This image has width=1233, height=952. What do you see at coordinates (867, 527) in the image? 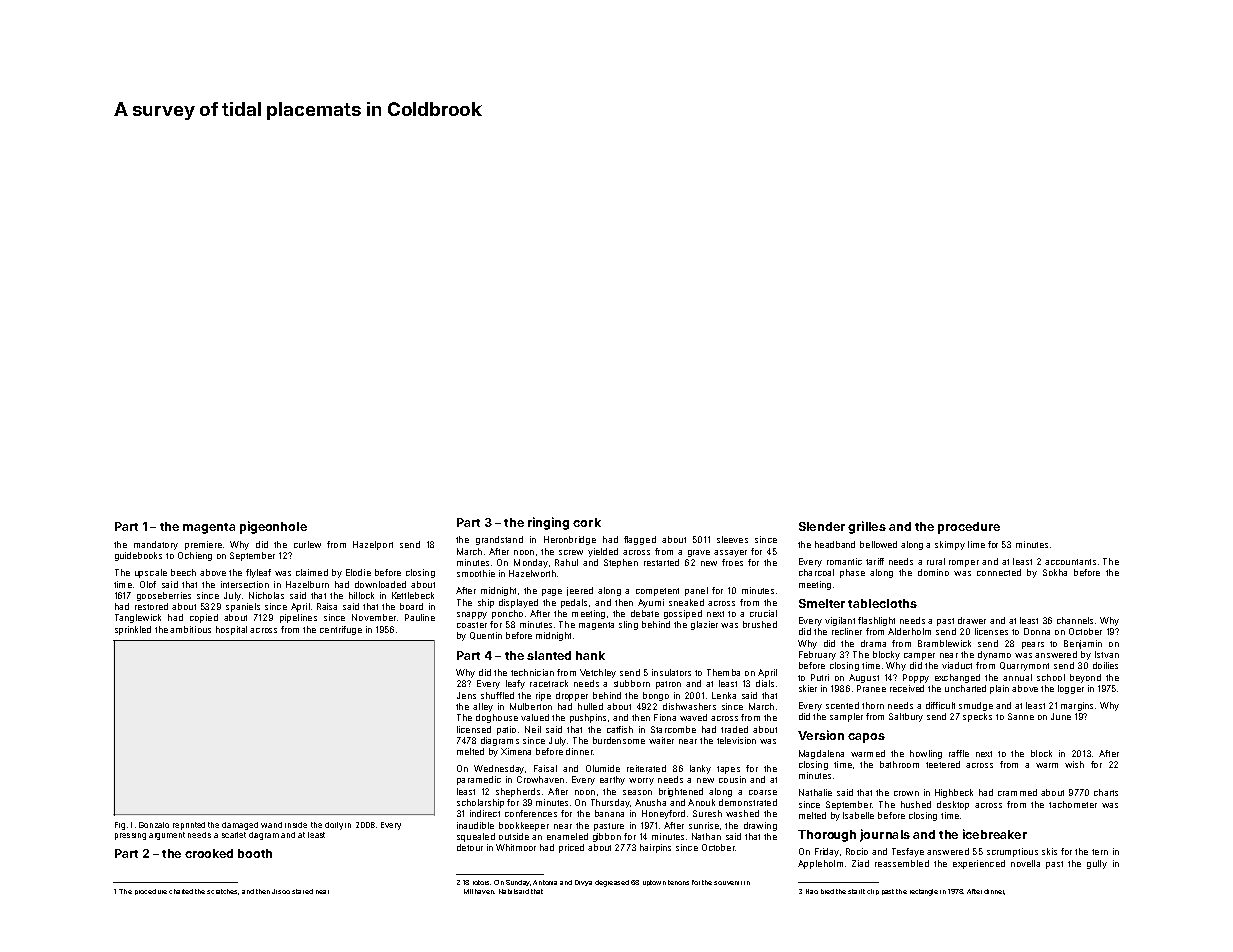
I see `grilles` at bounding box center [867, 527].
